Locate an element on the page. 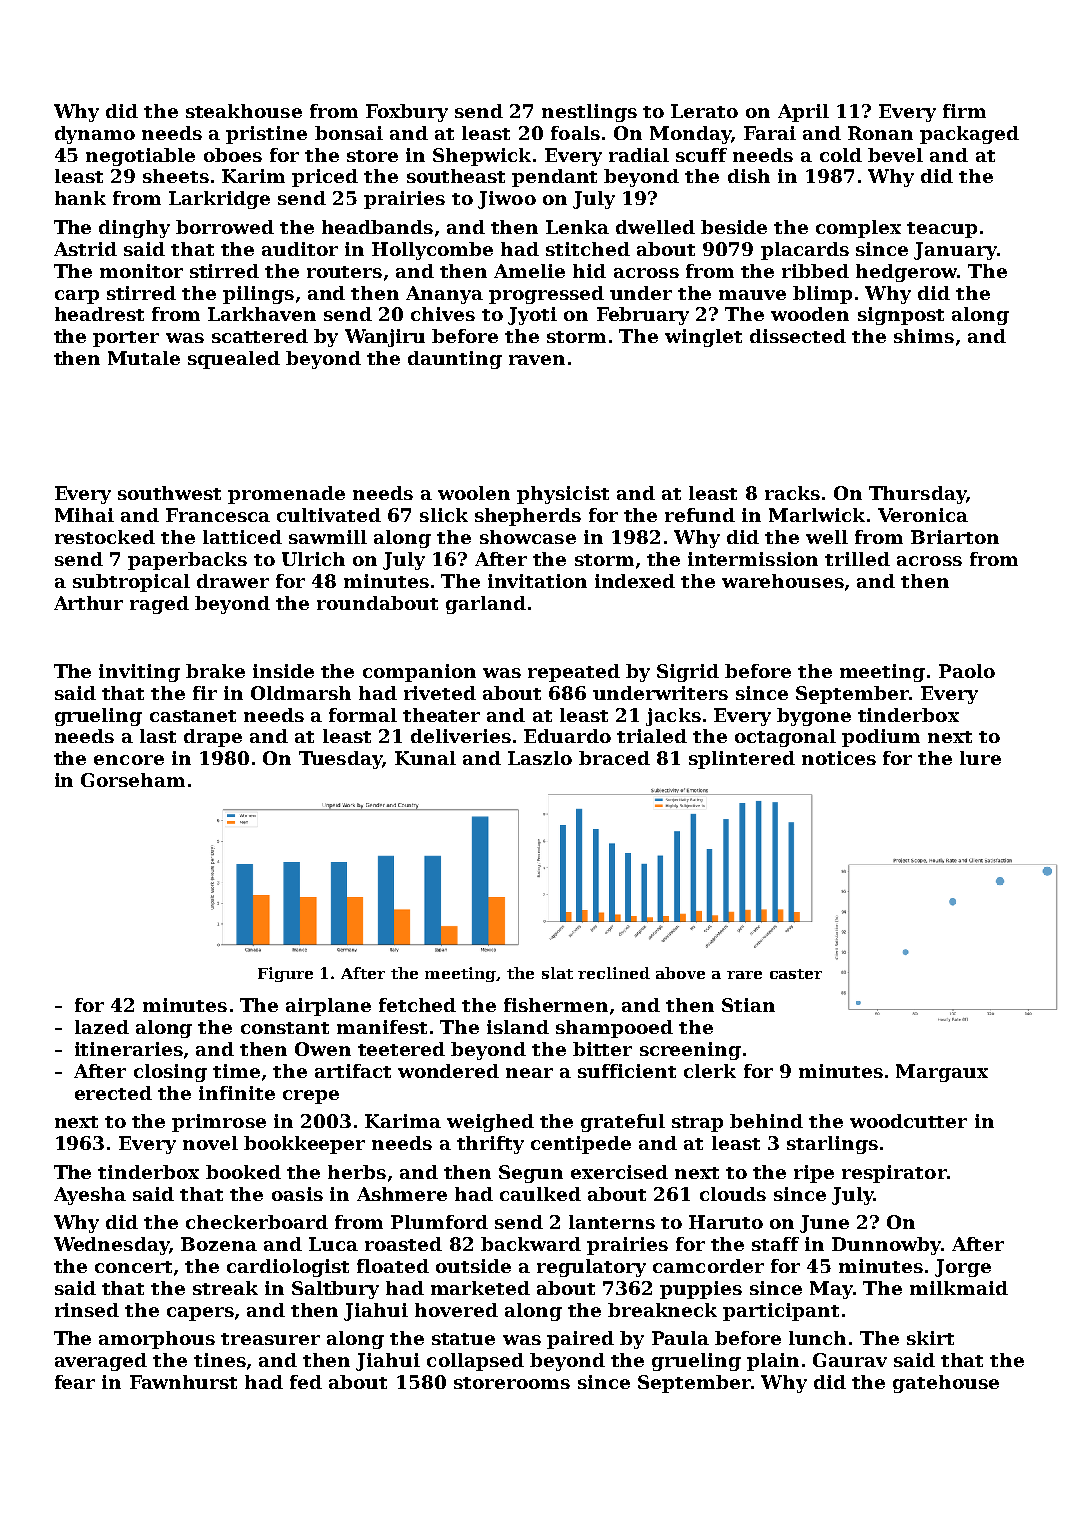  tines is located at coordinates (220, 1360).
